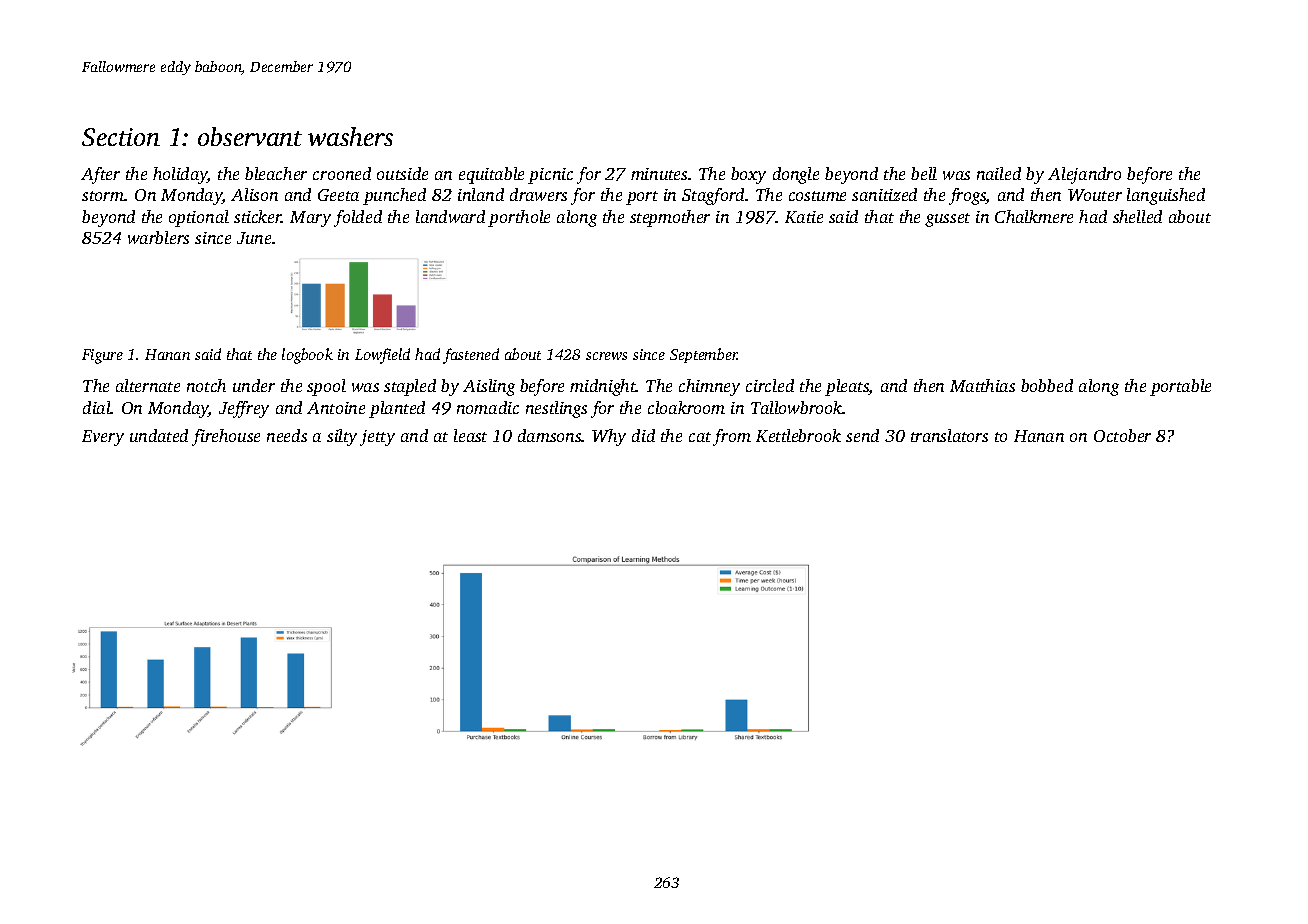  I want to click on translators, so click(949, 435).
